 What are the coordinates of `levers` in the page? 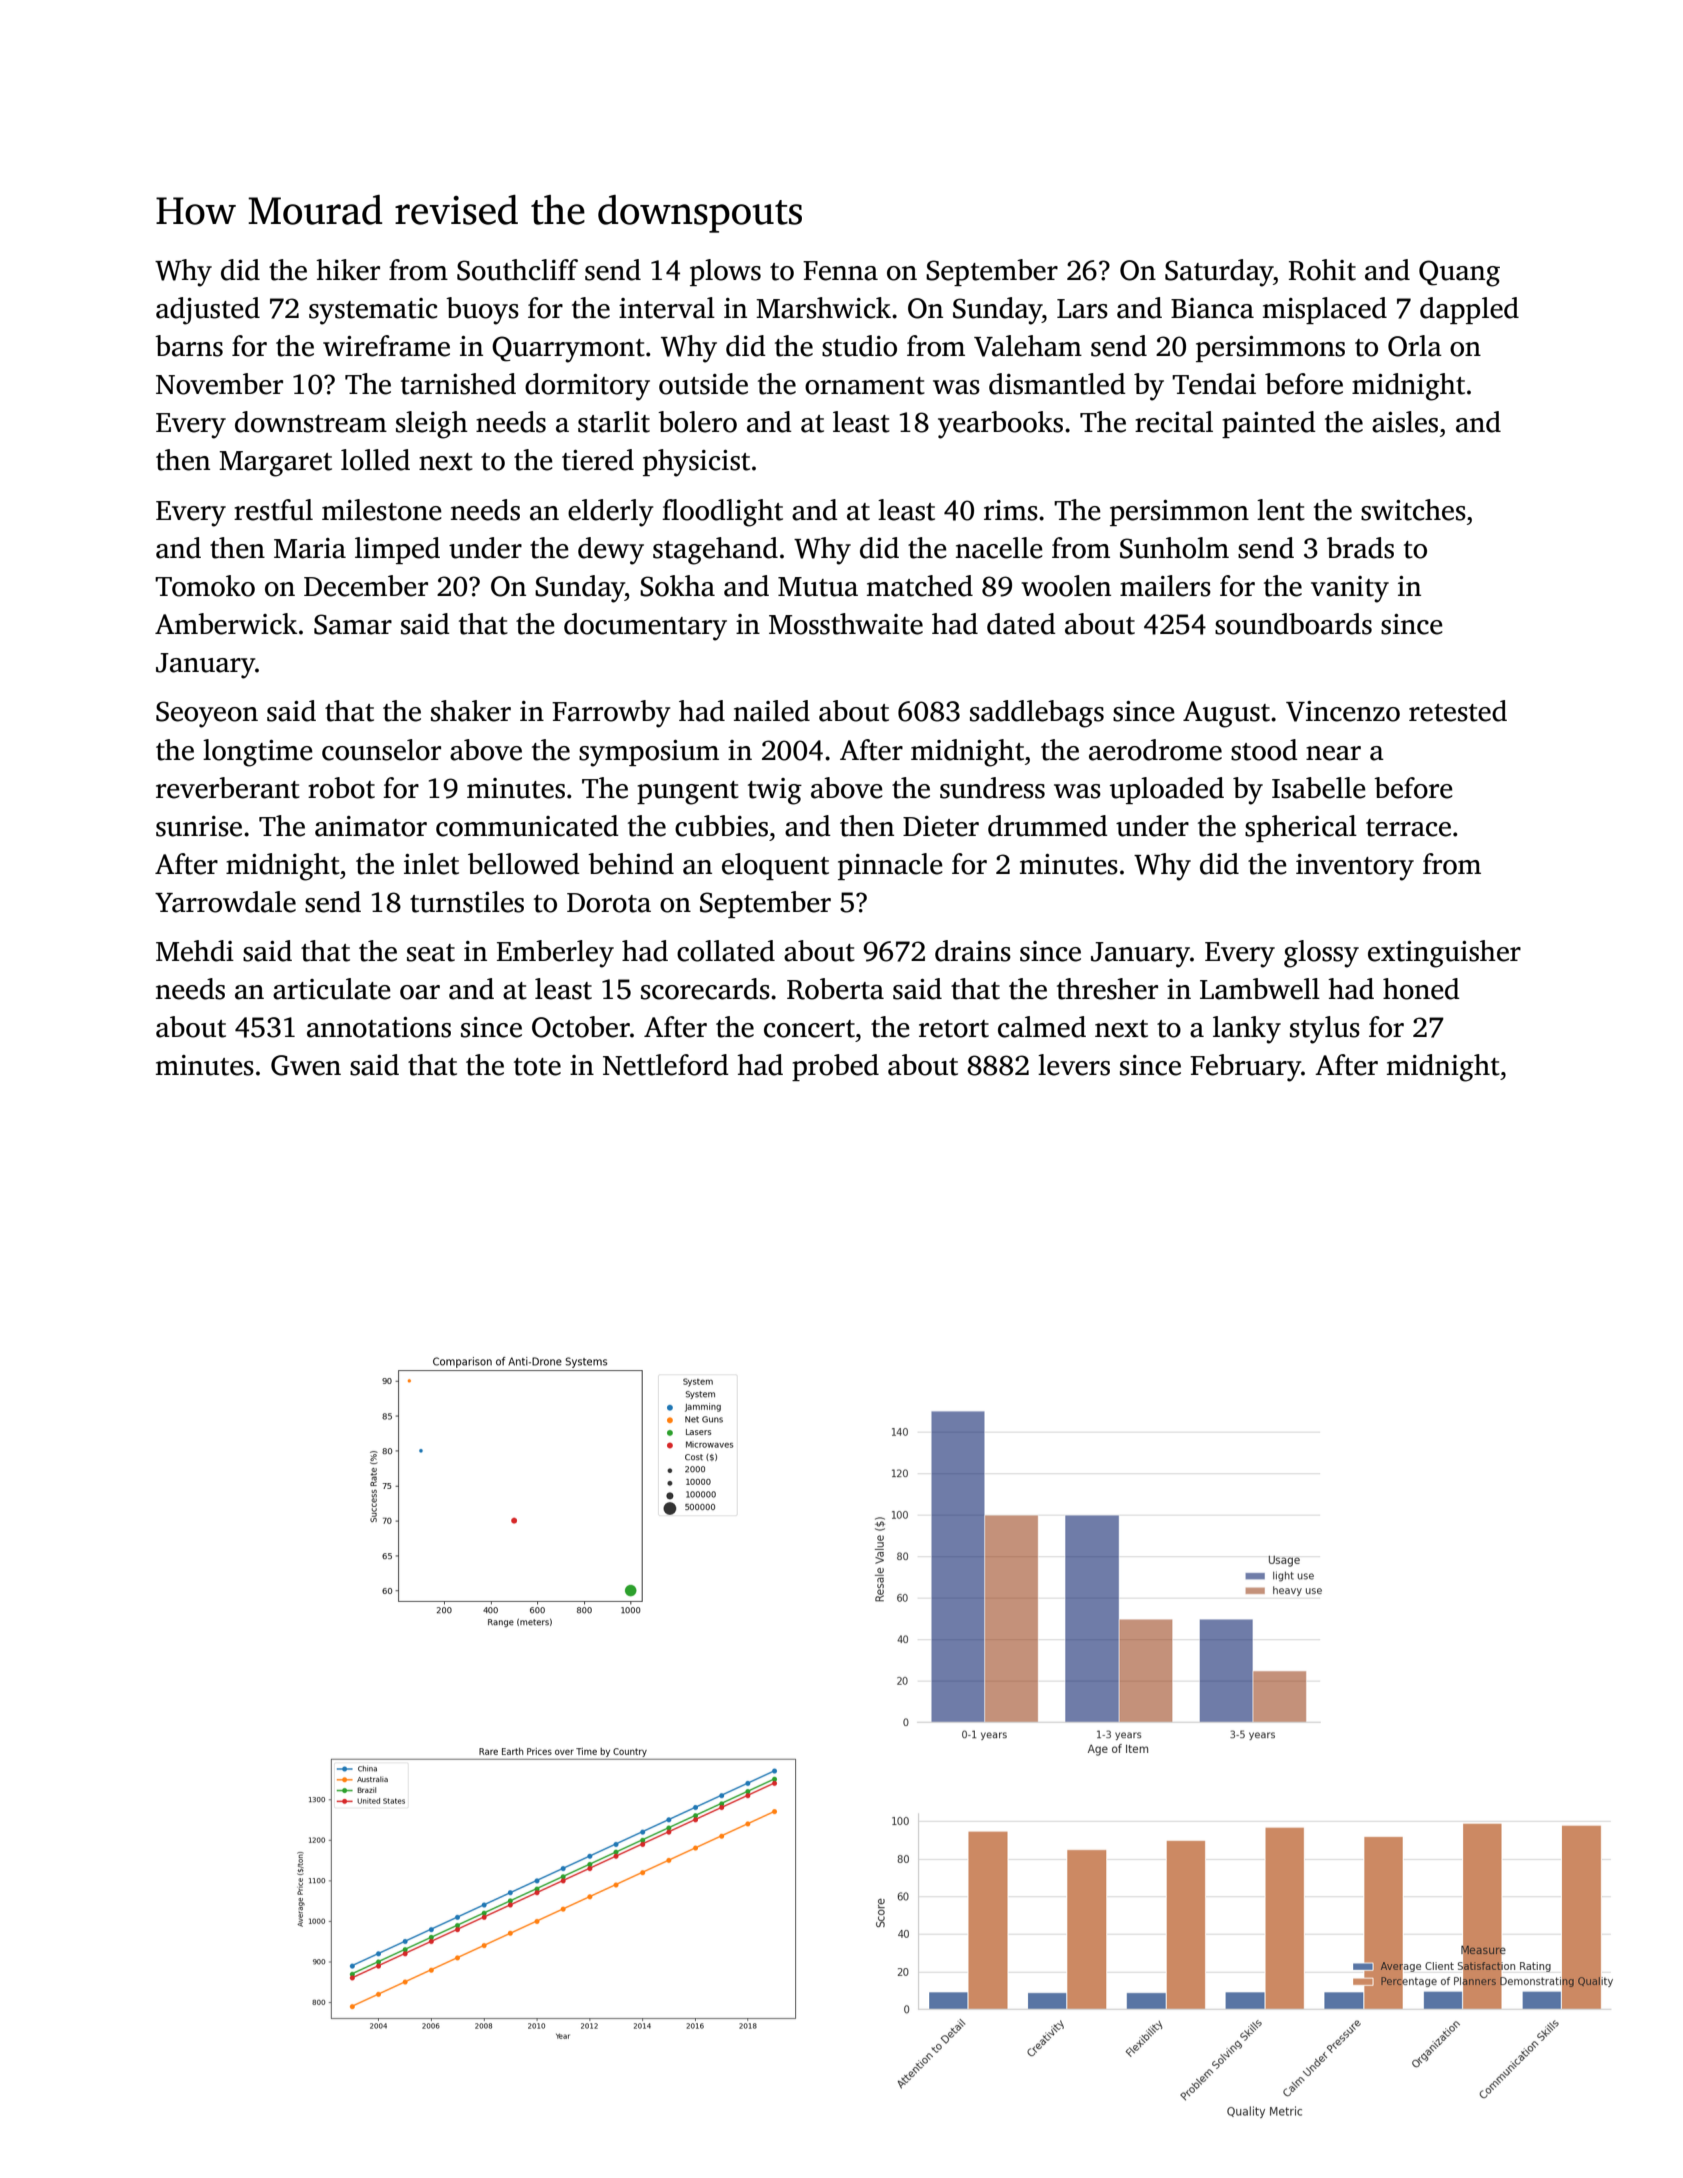 It's located at (1074, 1065).
